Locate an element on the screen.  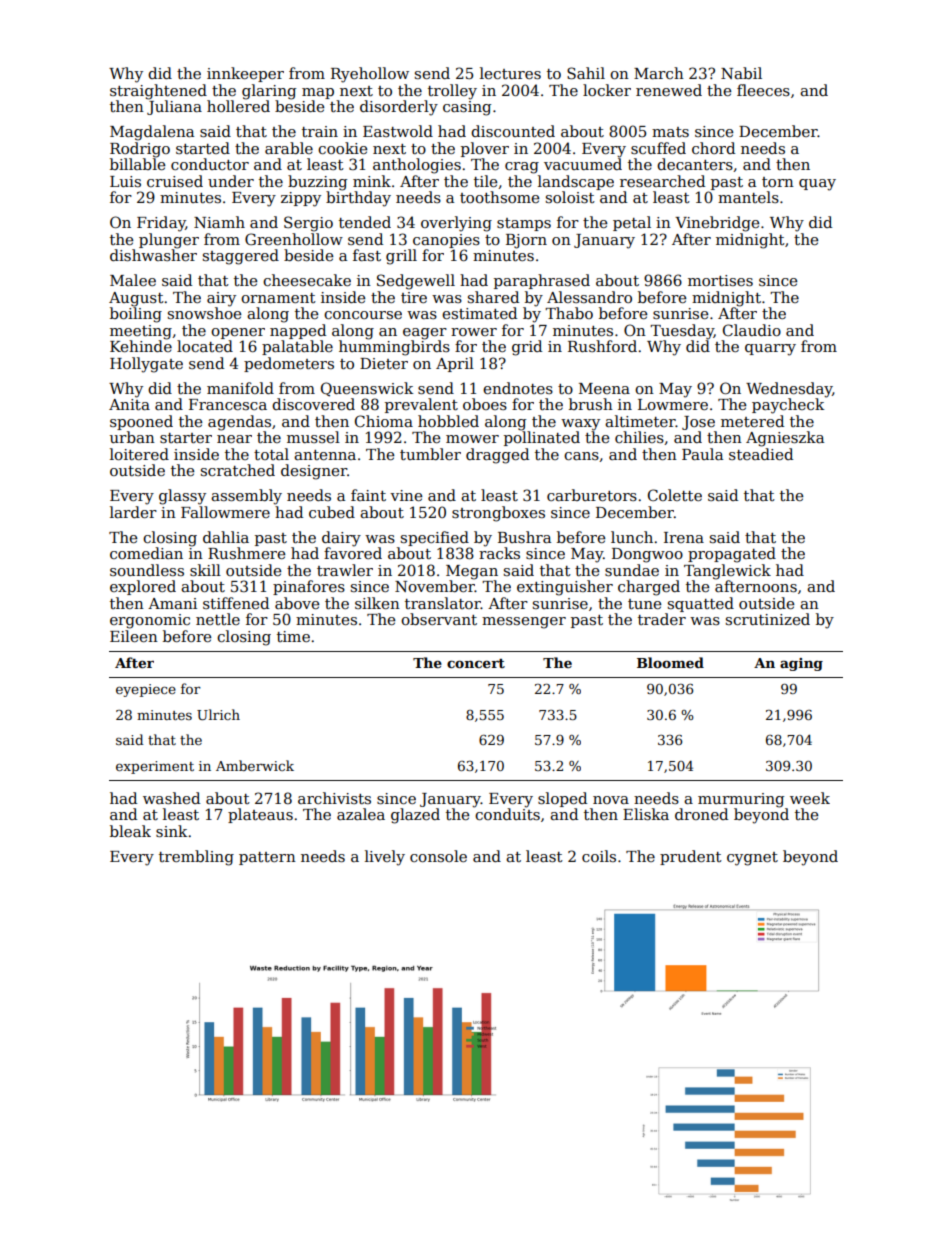
chilies is located at coordinates (639, 437).
